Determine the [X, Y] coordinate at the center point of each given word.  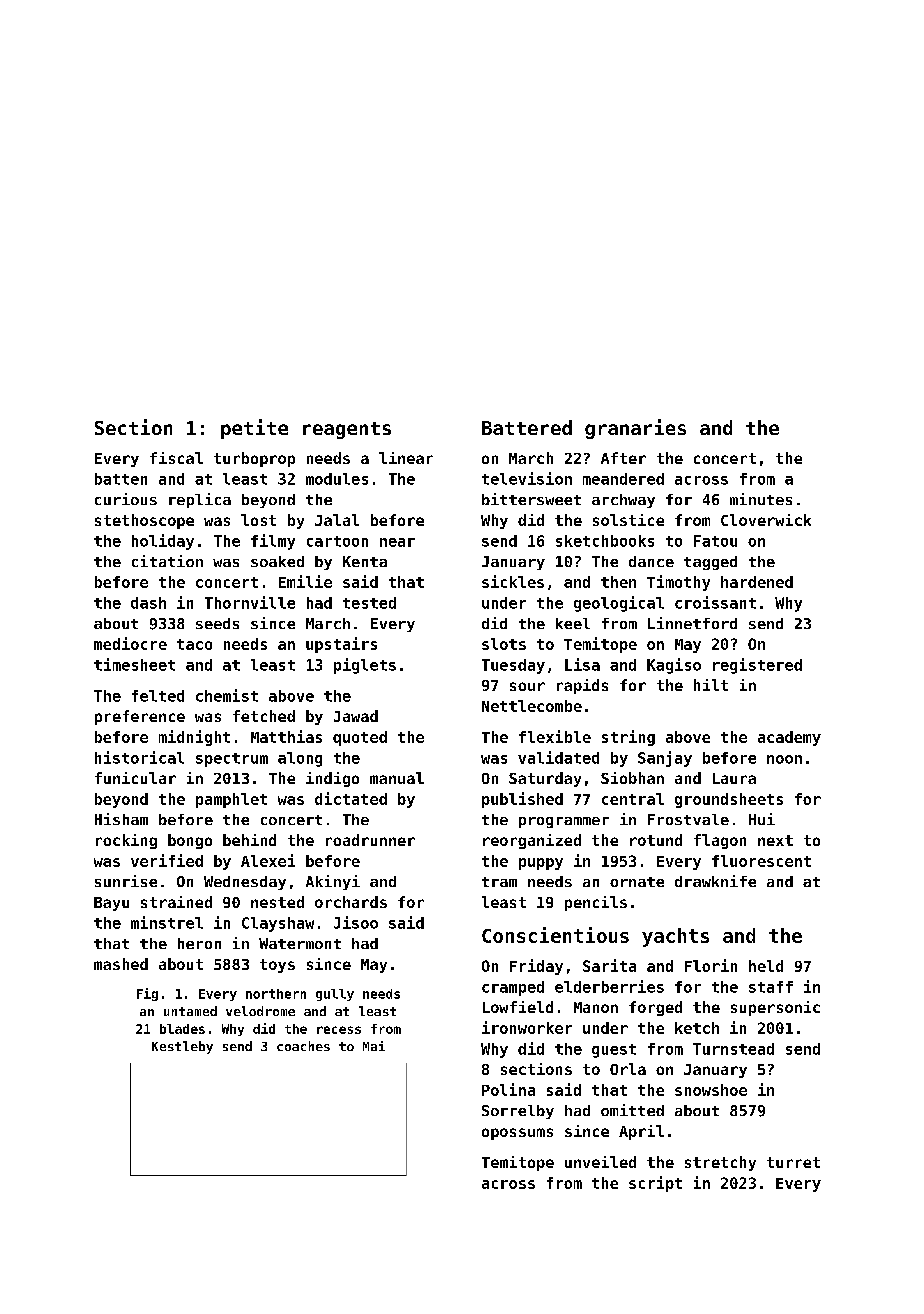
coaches [303, 1046]
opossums [517, 1134]
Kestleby [182, 1047]
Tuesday [513, 666]
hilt [711, 685]
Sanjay [665, 759]
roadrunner [370, 840]
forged [655, 1008]
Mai [374, 1046]
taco [194, 644]
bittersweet [531, 499]
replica [200, 500]
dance [651, 561]
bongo [190, 841]
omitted [632, 1110]
